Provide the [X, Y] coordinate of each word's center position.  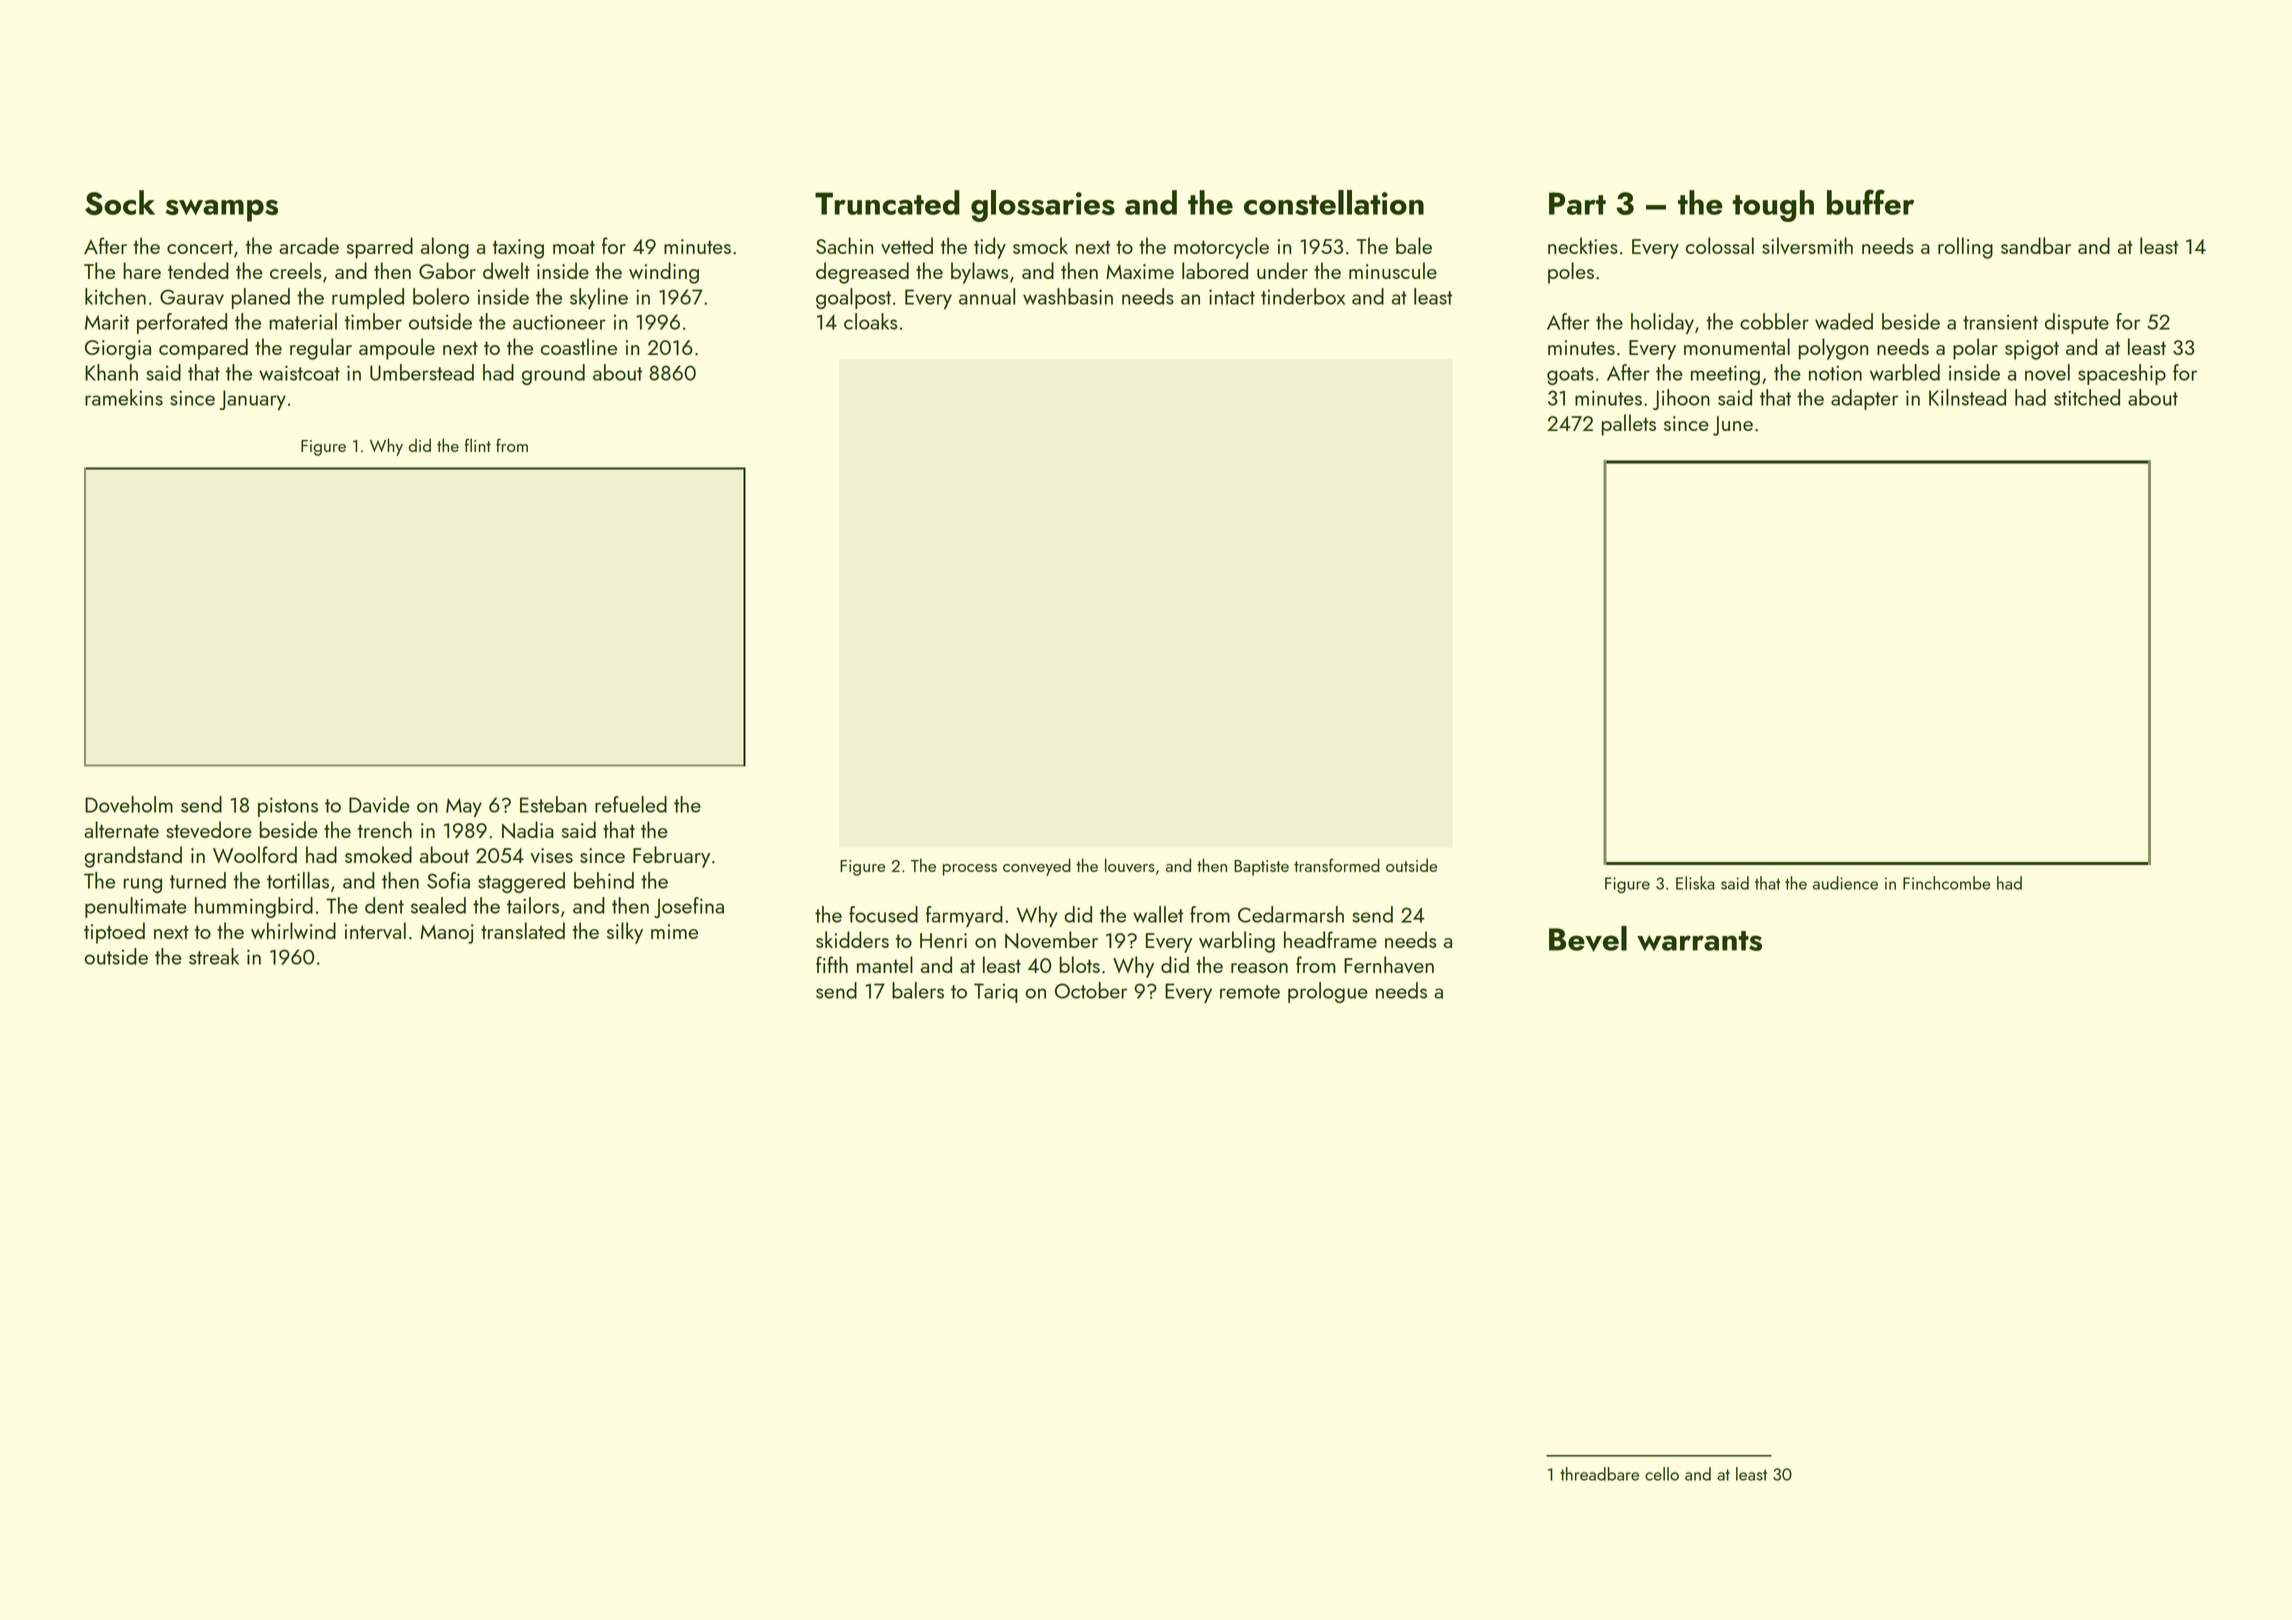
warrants [1699, 941]
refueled [631, 804]
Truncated [887, 202]
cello [1662, 1474]
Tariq [996, 993]
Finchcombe [1946, 883]
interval [375, 930]
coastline [579, 346]
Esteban [553, 804]
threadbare [1599, 1474]
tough [1773, 206]
